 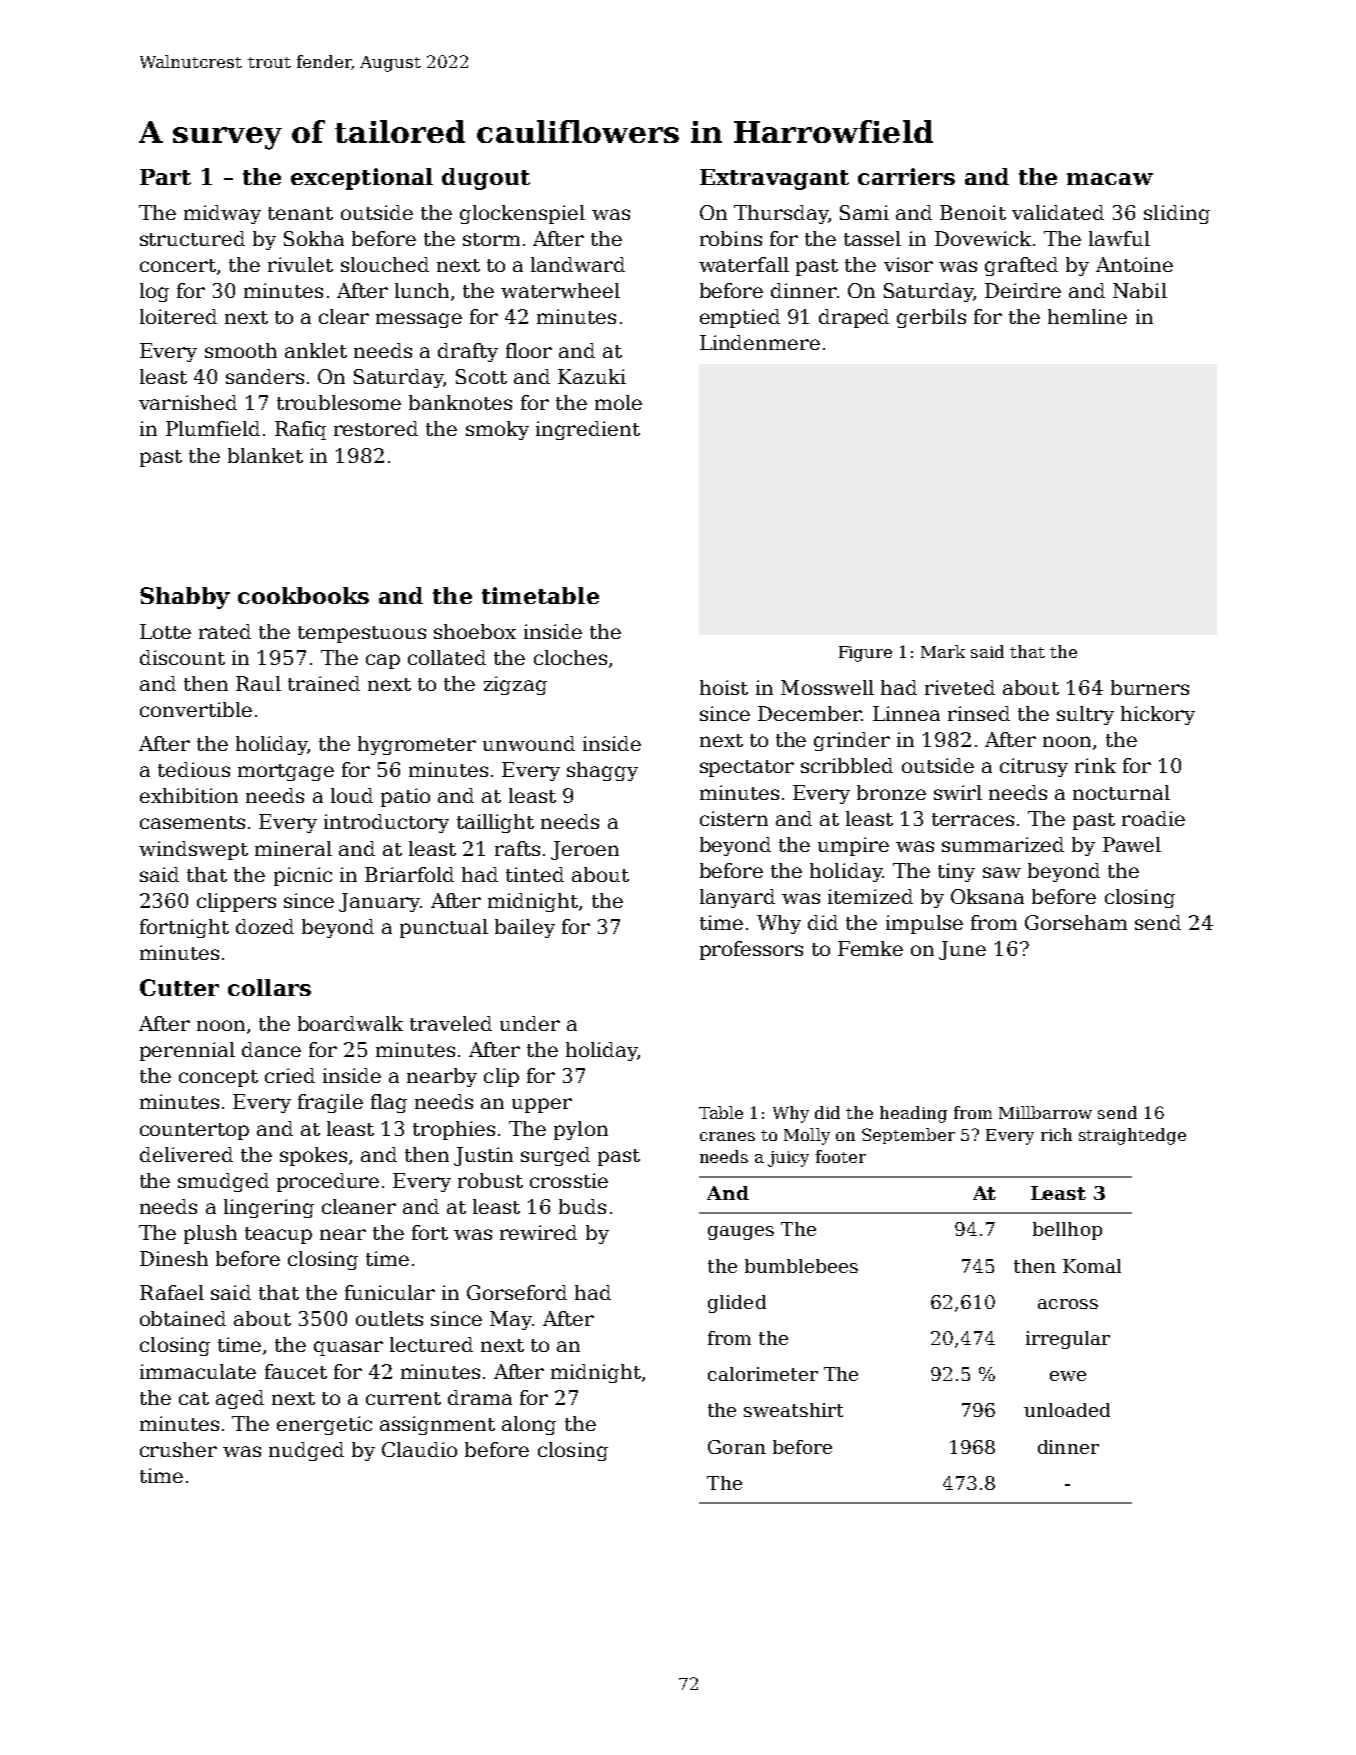 What do you see at coordinates (973, 819) in the page?
I see `terraces` at bounding box center [973, 819].
